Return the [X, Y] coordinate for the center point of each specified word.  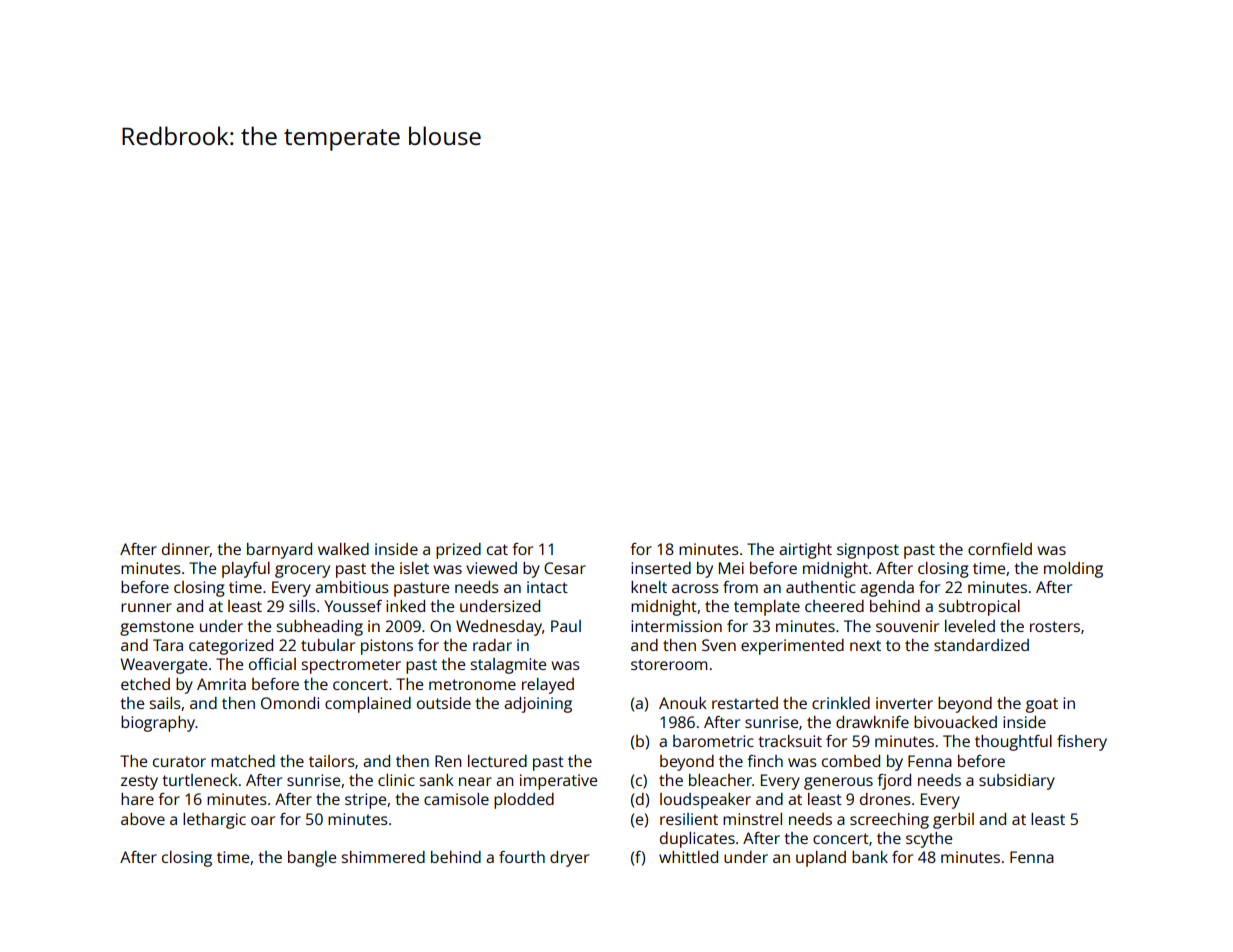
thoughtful [1013, 743]
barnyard [279, 551]
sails [165, 703]
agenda [887, 589]
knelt [649, 587]
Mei [731, 568]
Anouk [683, 703]
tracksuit [790, 741]
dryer [569, 859]
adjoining [538, 705]
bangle [312, 859]
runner [146, 607]
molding [1073, 570]
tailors [332, 761]
